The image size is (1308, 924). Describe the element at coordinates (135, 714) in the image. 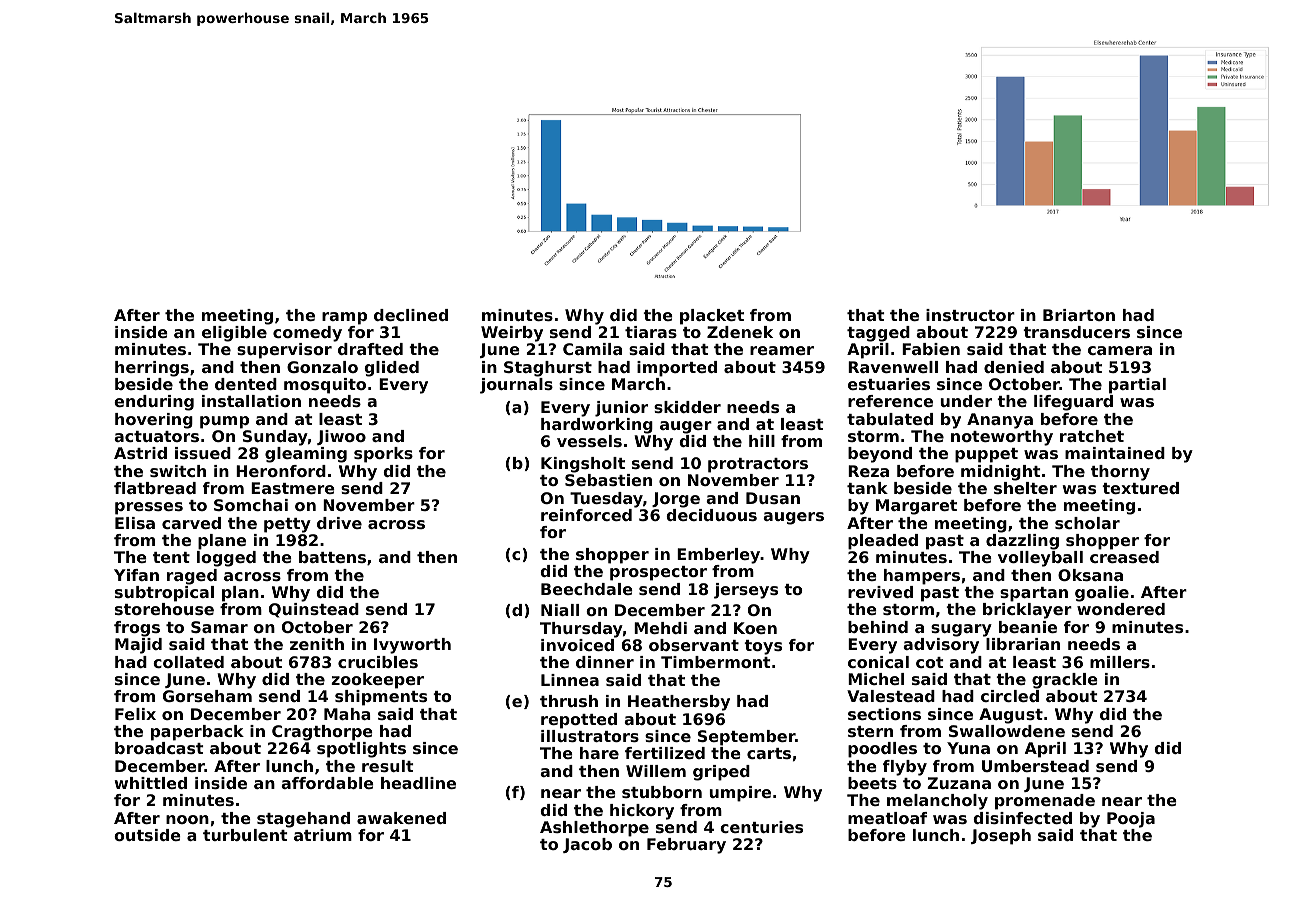

I see `Felix` at that location.
